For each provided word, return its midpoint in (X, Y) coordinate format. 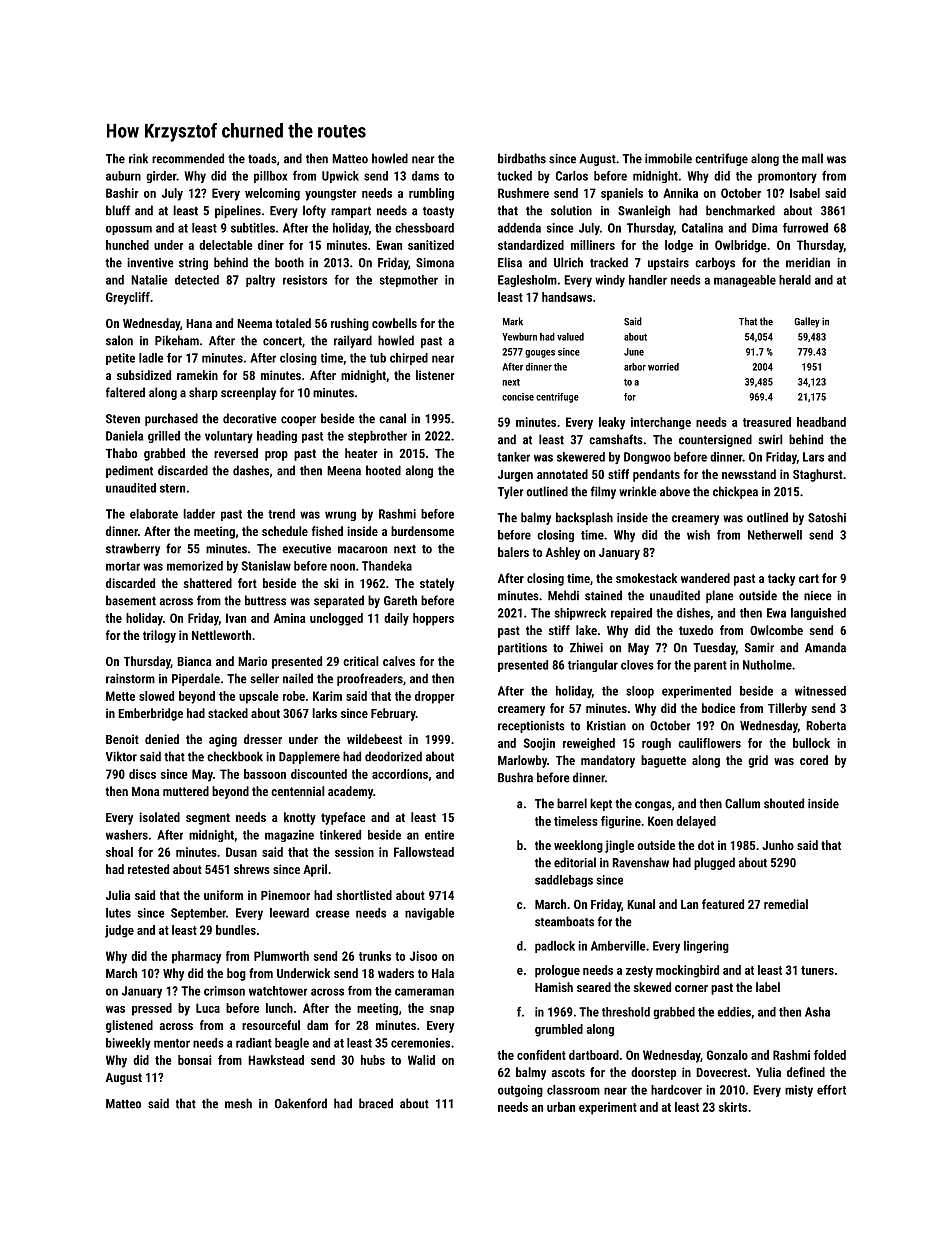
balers (513, 552)
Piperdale (196, 679)
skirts (733, 1107)
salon (119, 340)
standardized (531, 245)
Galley (807, 322)
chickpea (735, 492)
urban (561, 1107)
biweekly (128, 1044)
